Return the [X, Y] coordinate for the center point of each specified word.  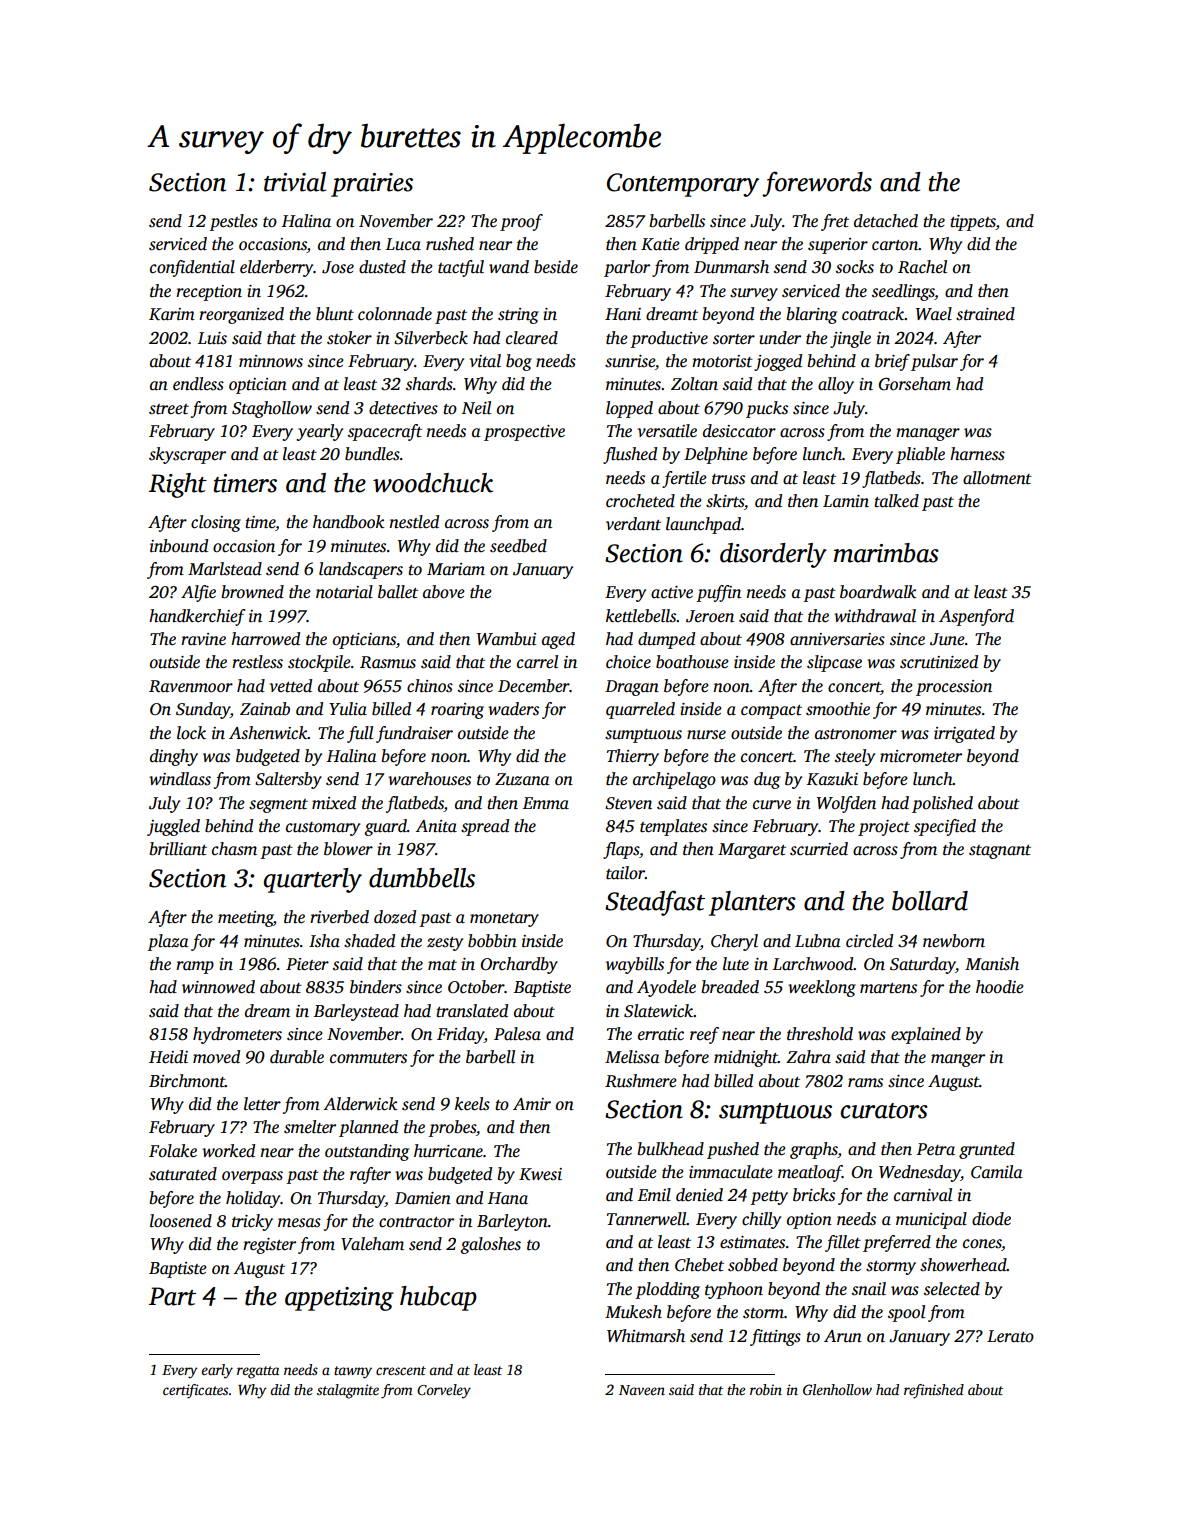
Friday [460, 1035]
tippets [973, 223]
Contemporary [683, 185]
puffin [718, 593]
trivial [295, 182]
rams [865, 1083]
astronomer [856, 734]
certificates [195, 1391]
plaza [168, 942]
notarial [344, 592]
